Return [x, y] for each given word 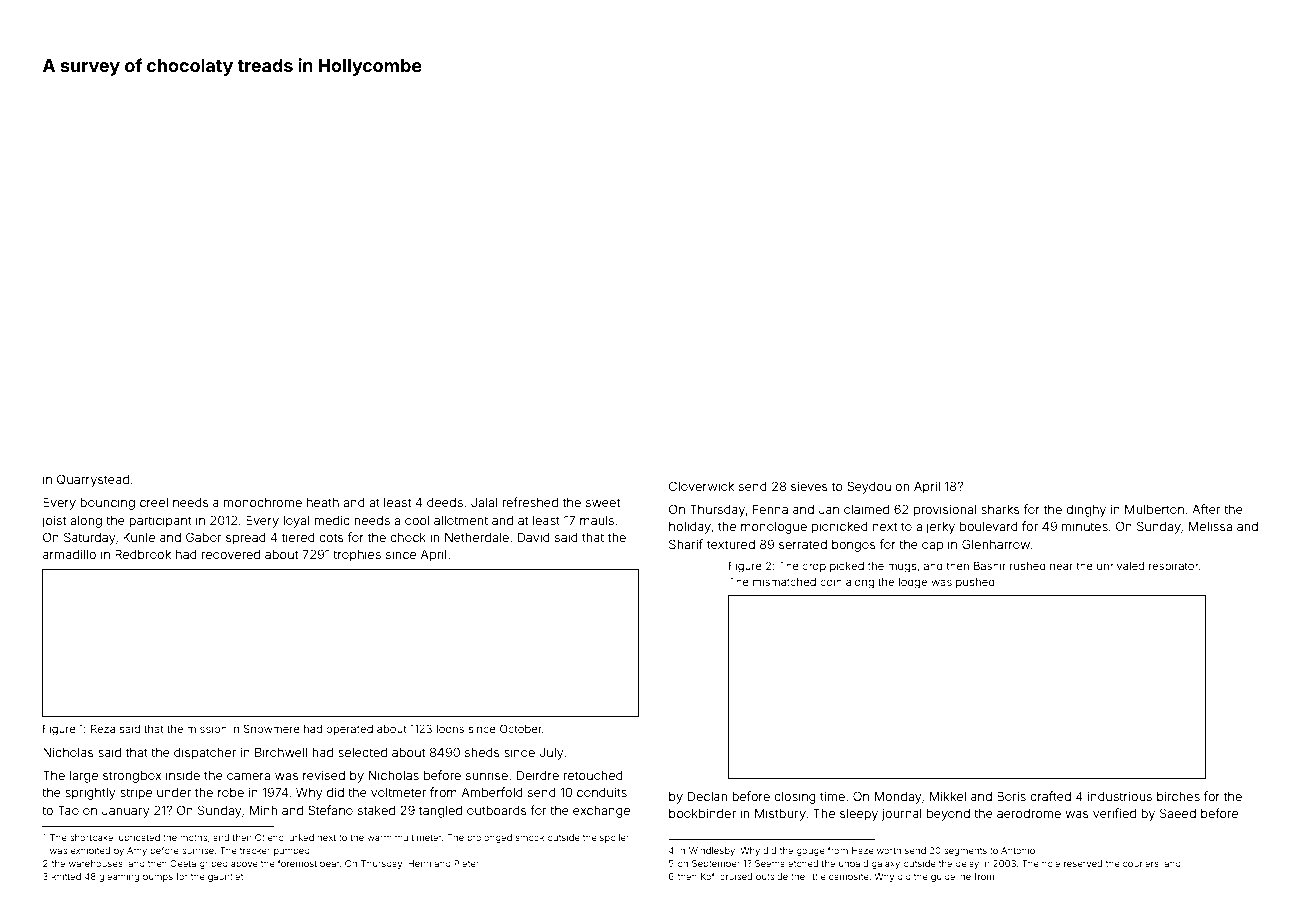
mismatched [784, 581]
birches [1178, 796]
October [521, 728]
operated [349, 730]
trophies [357, 555]
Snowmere [272, 728]
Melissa [1210, 526]
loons [450, 729]
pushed [975, 583]
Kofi [709, 876]
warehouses [96, 863]
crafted [1050, 796]
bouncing [107, 503]
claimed [866, 509]
